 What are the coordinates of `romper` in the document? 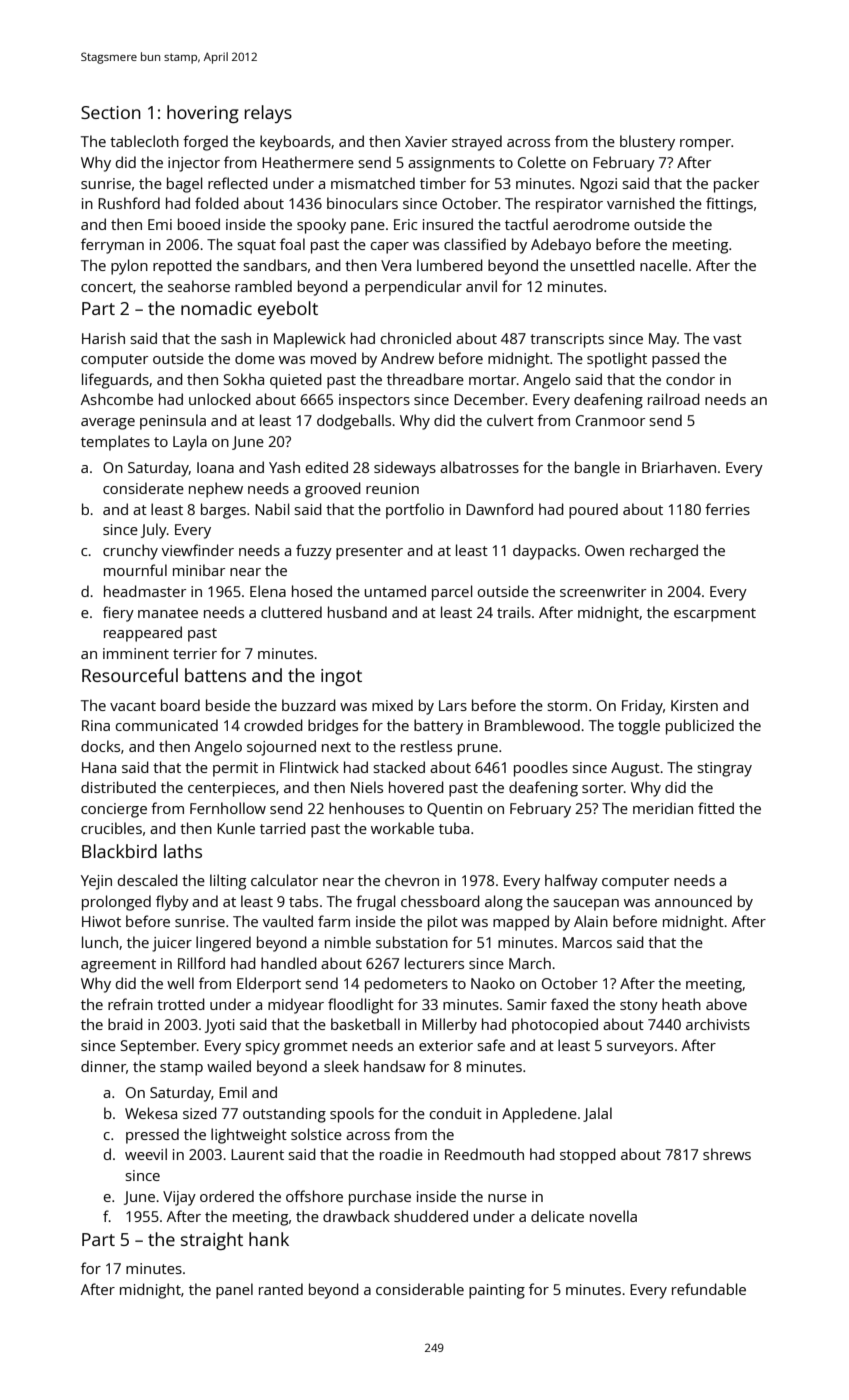 It's located at (705, 145).
